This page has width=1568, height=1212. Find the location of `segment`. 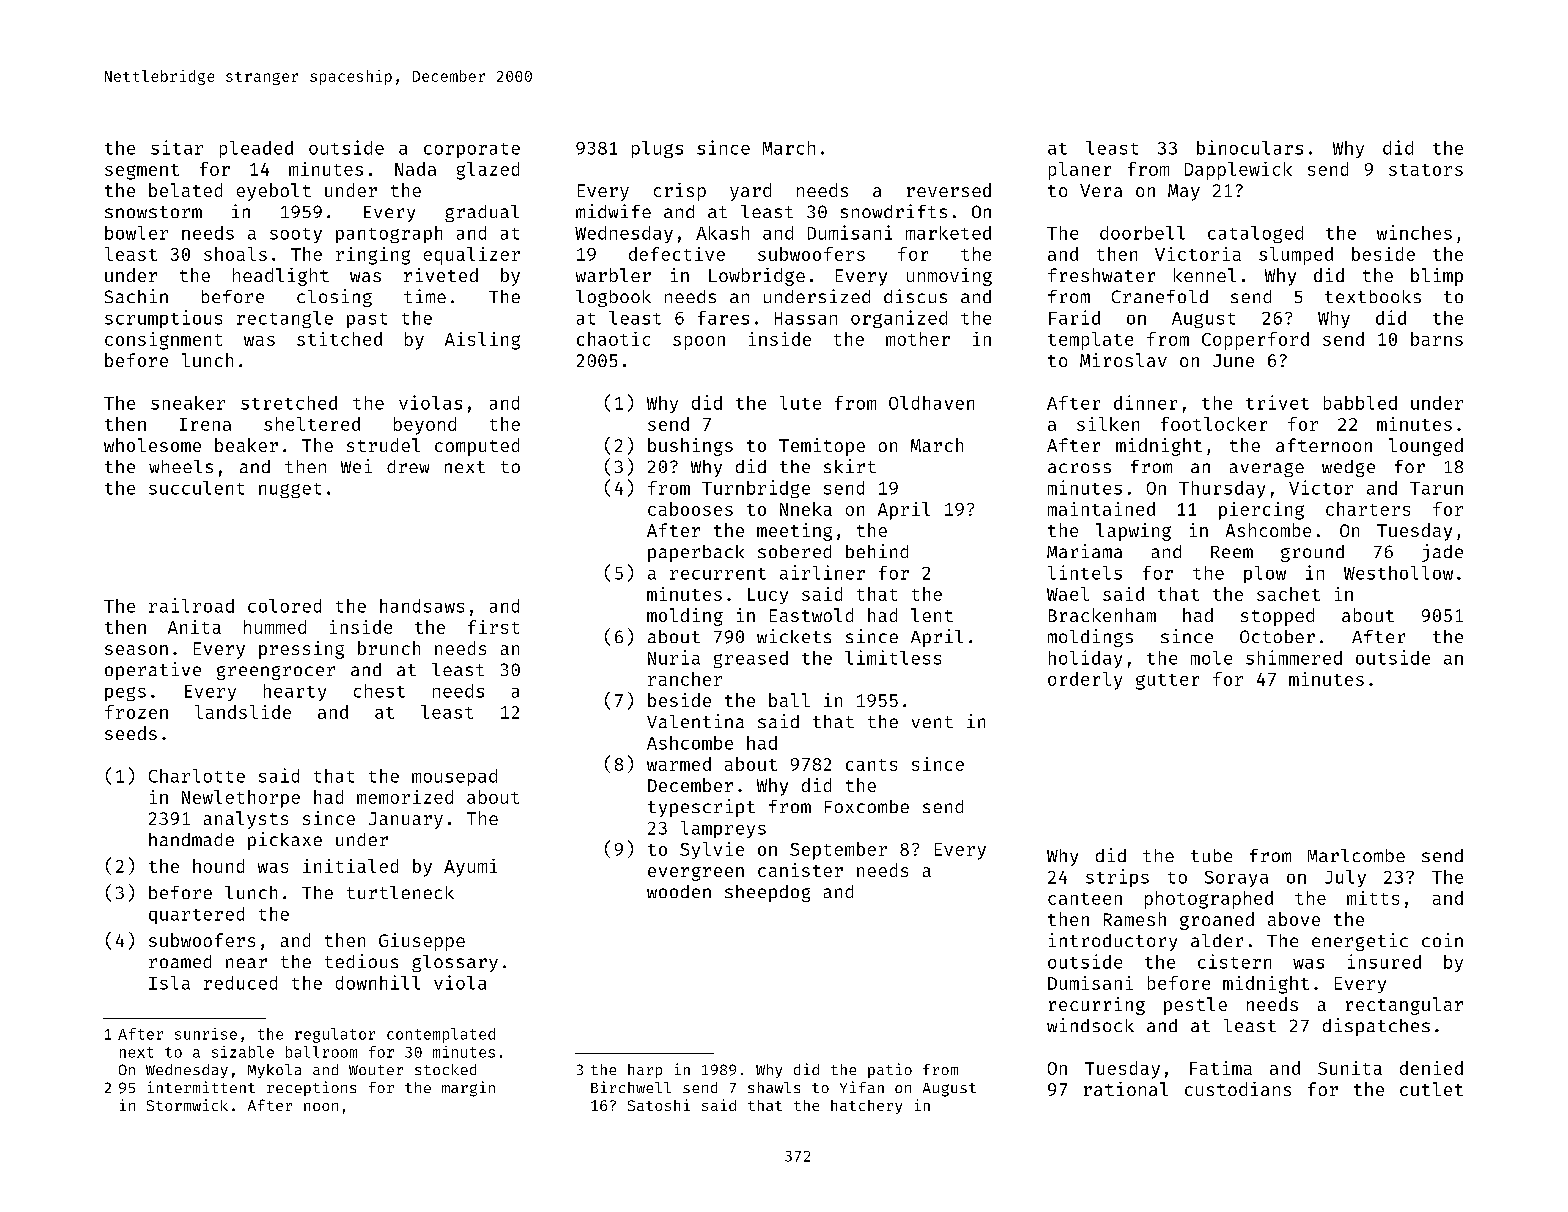

segment is located at coordinates (142, 172).
